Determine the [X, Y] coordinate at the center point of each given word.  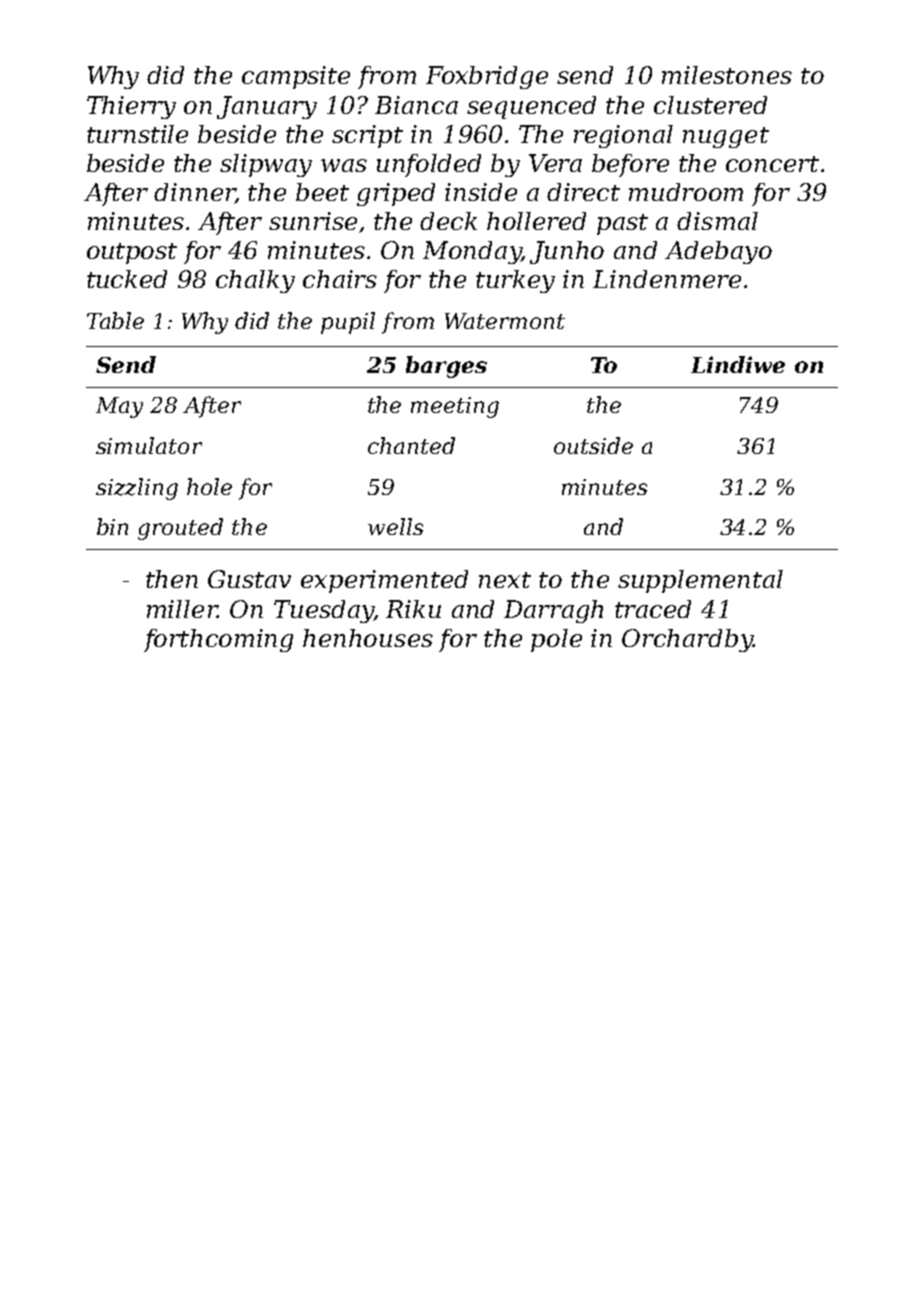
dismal [717, 221]
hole [209, 486]
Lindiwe [738, 364]
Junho [567, 252]
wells [395, 526]
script [367, 136]
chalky [255, 281]
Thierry [131, 107]
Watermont [505, 321]
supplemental [700, 581]
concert [772, 164]
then [172, 579]
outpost [132, 253]
